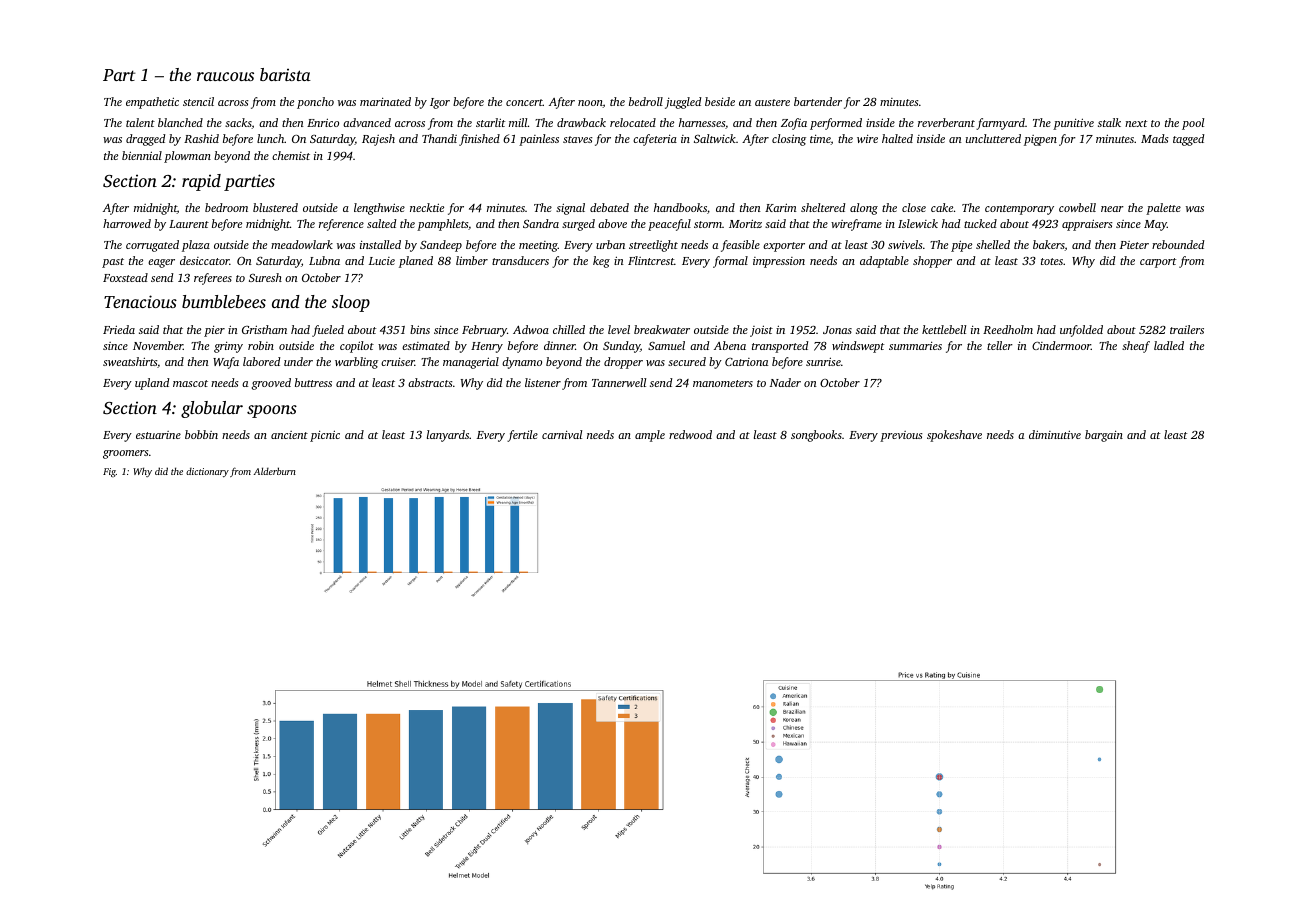 Image resolution: width=1308 pixels, height=924 pixels. Describe the element at coordinates (816, 436) in the screenshot. I see `songbooks` at that location.
